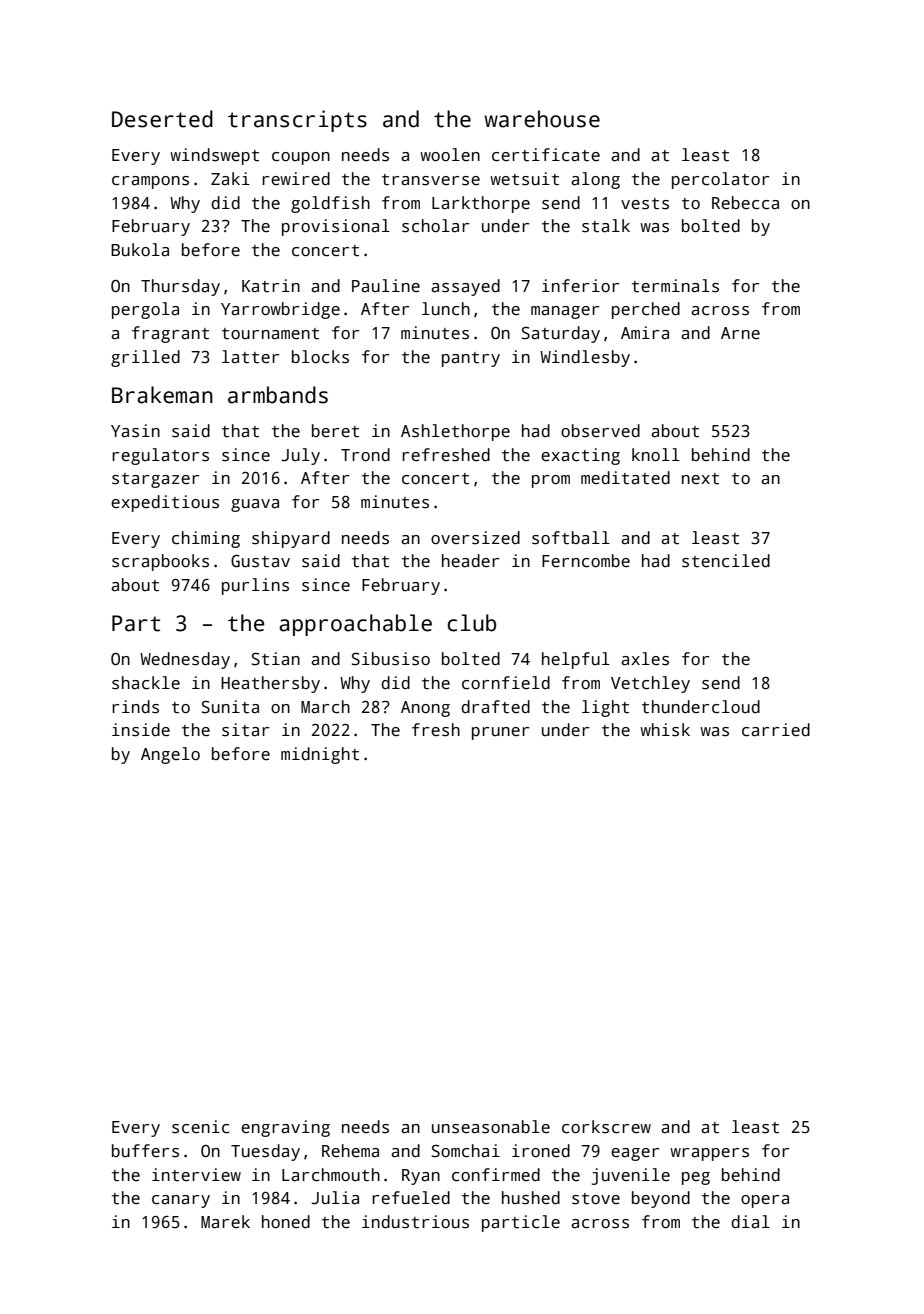 This screenshot has height=1314, width=924. I want to click on eager, so click(635, 1154).
